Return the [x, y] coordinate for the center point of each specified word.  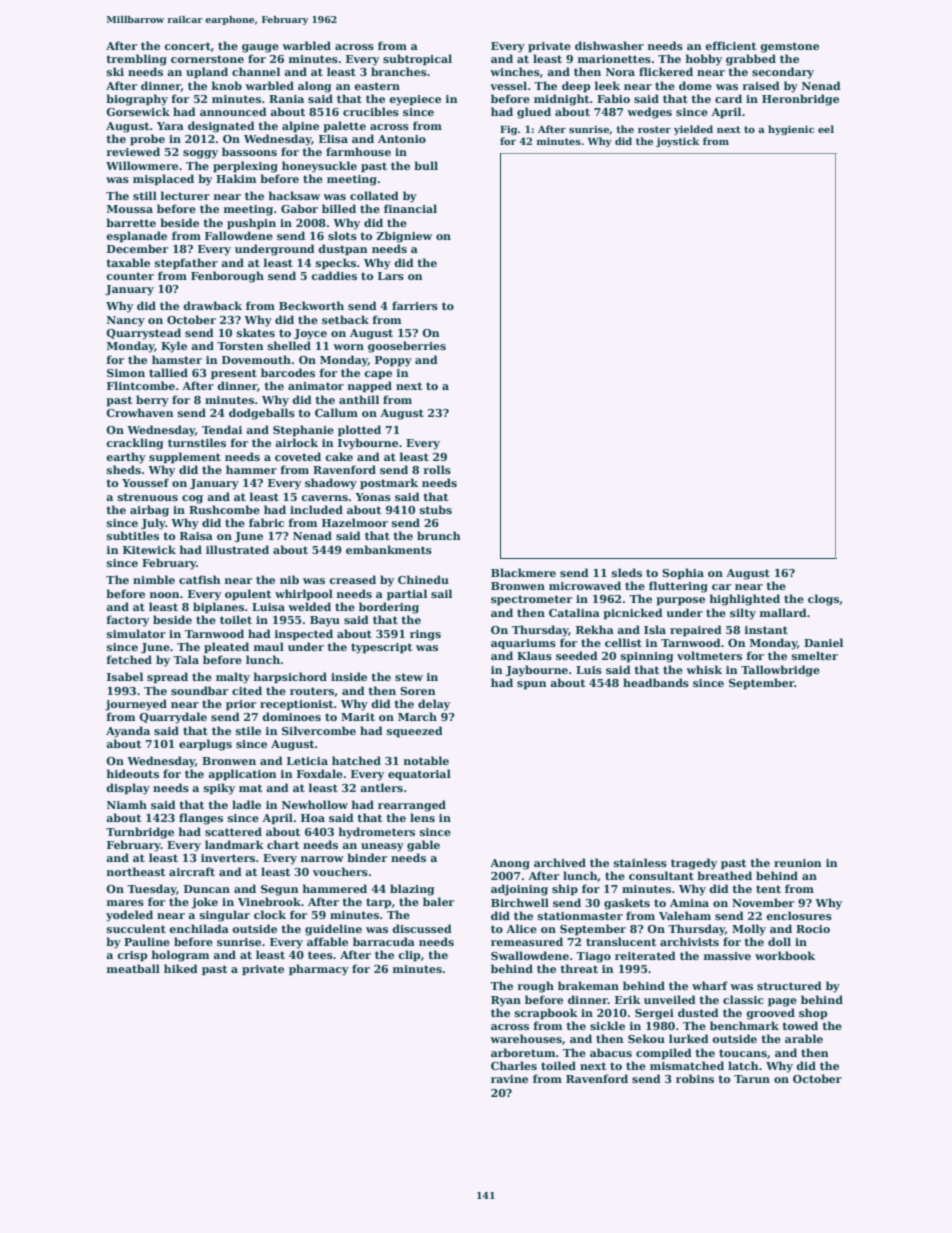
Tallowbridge [780, 671]
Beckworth [311, 305]
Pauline [147, 941]
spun [532, 685]
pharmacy [319, 970]
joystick [677, 142]
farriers [415, 305]
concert [187, 46]
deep [576, 87]
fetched [129, 659]
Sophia [683, 574]
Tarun [752, 1079]
